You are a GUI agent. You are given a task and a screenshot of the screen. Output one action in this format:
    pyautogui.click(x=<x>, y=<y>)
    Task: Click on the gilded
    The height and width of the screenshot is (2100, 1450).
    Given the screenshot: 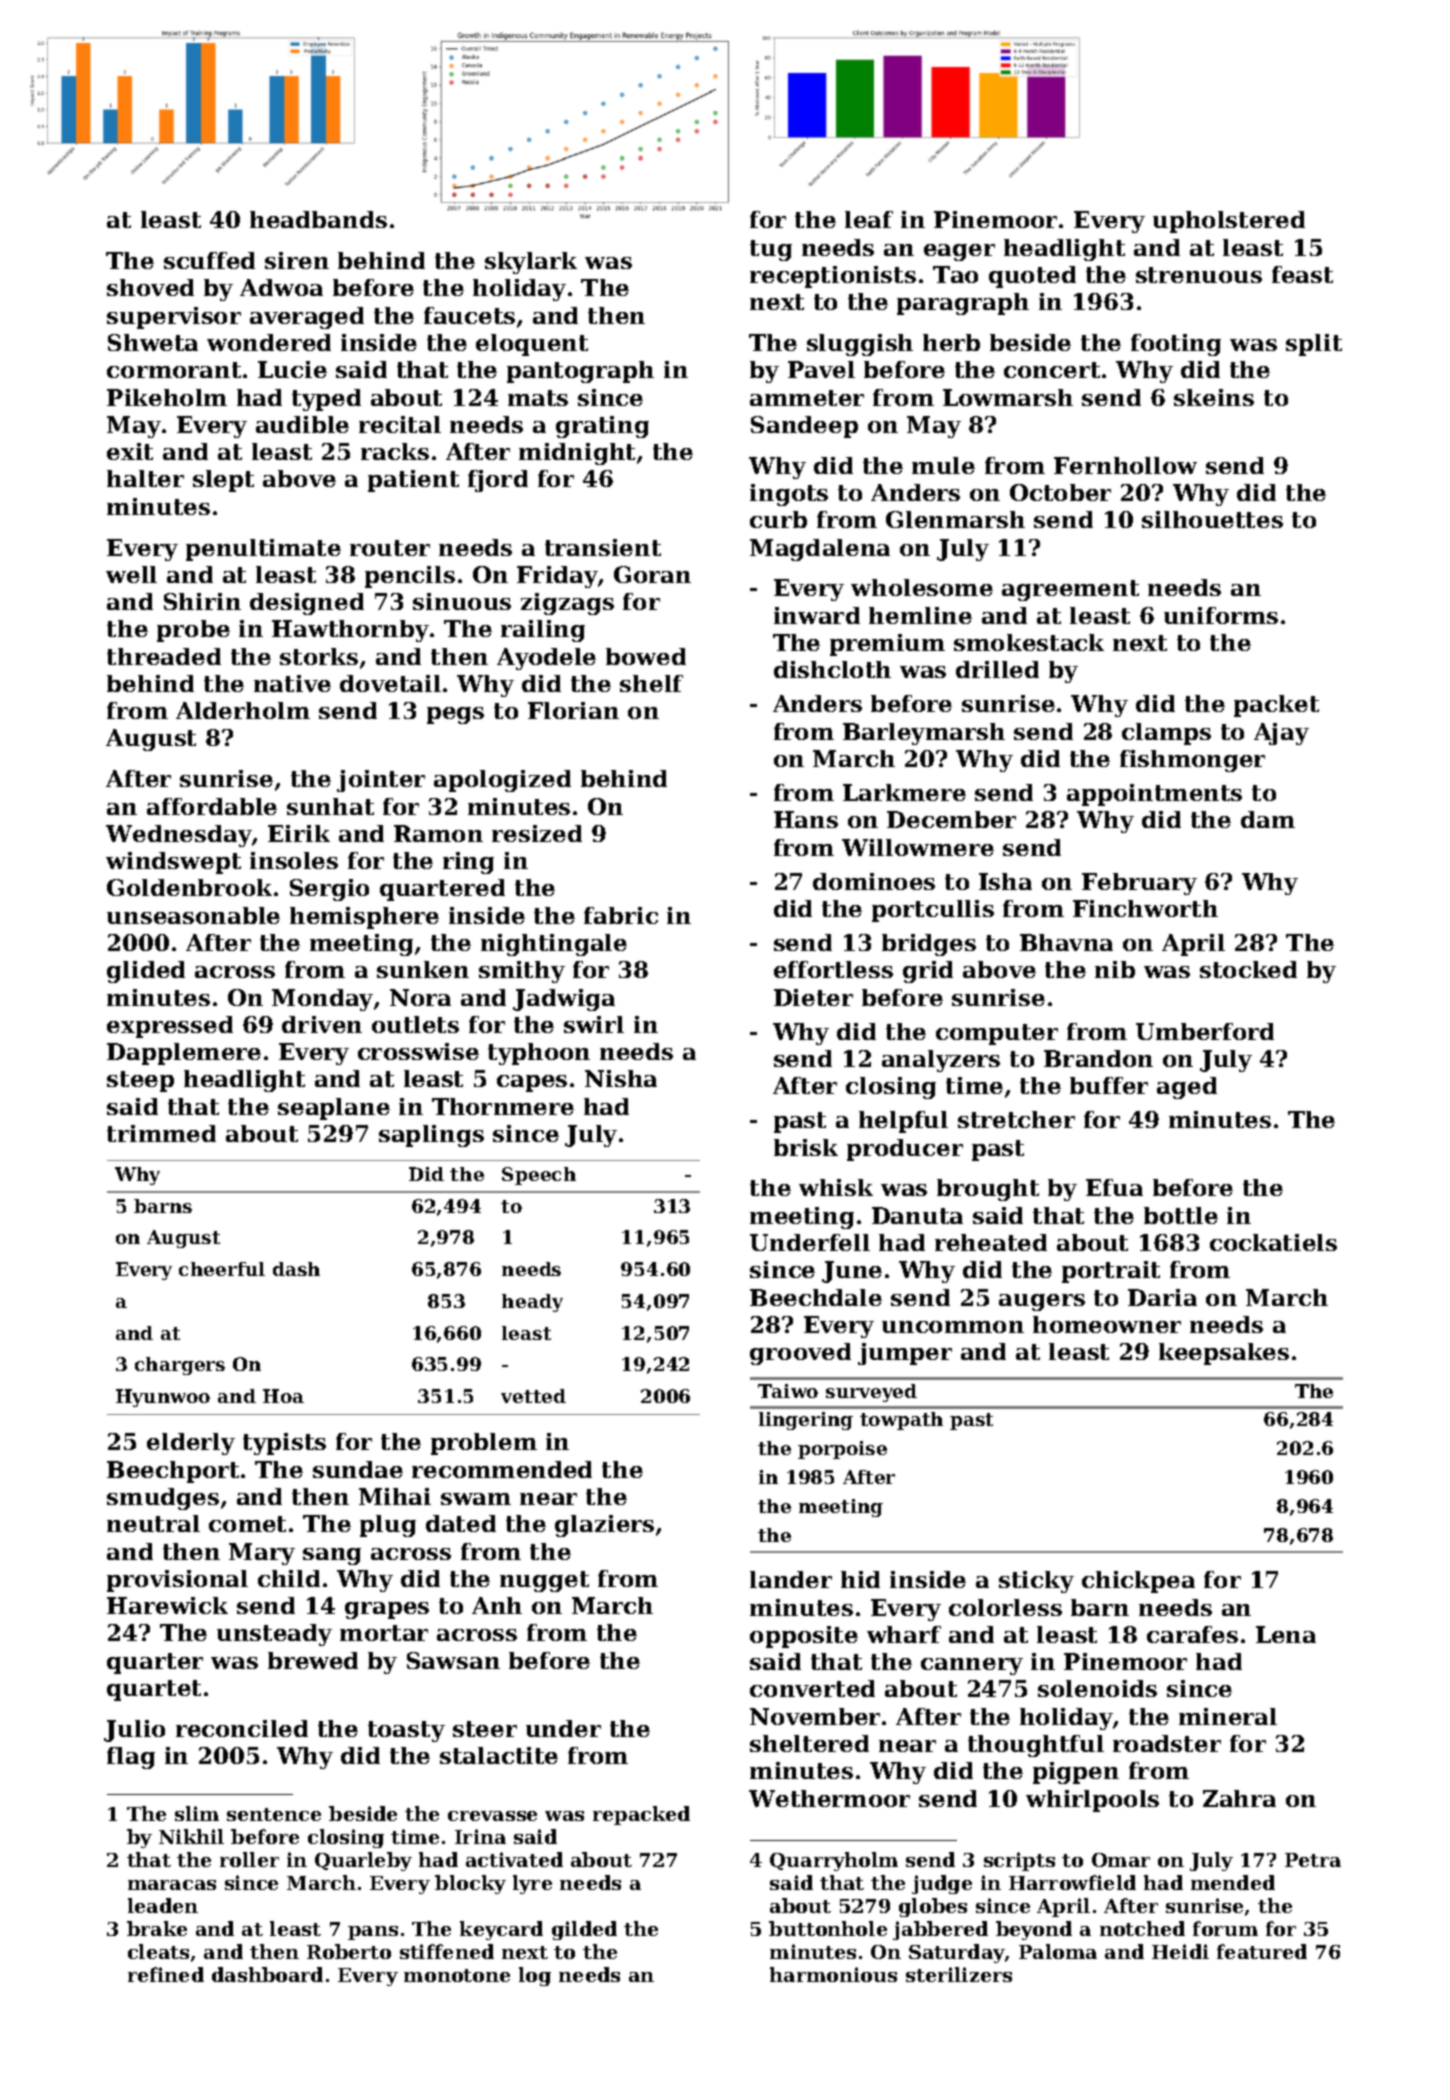 What is the action you would take?
    pyautogui.click(x=584, y=1930)
